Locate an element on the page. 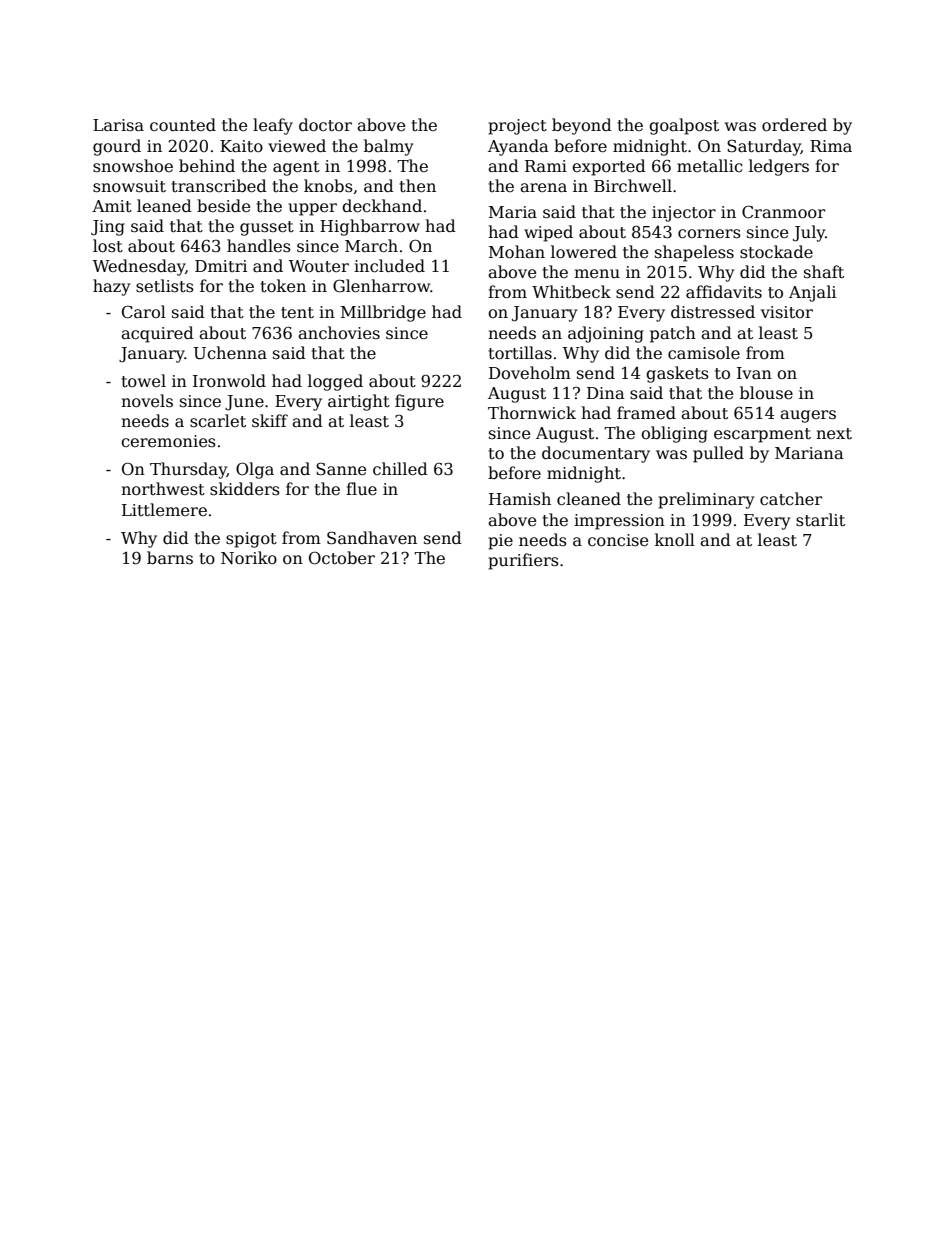  metallic is located at coordinates (709, 166).
